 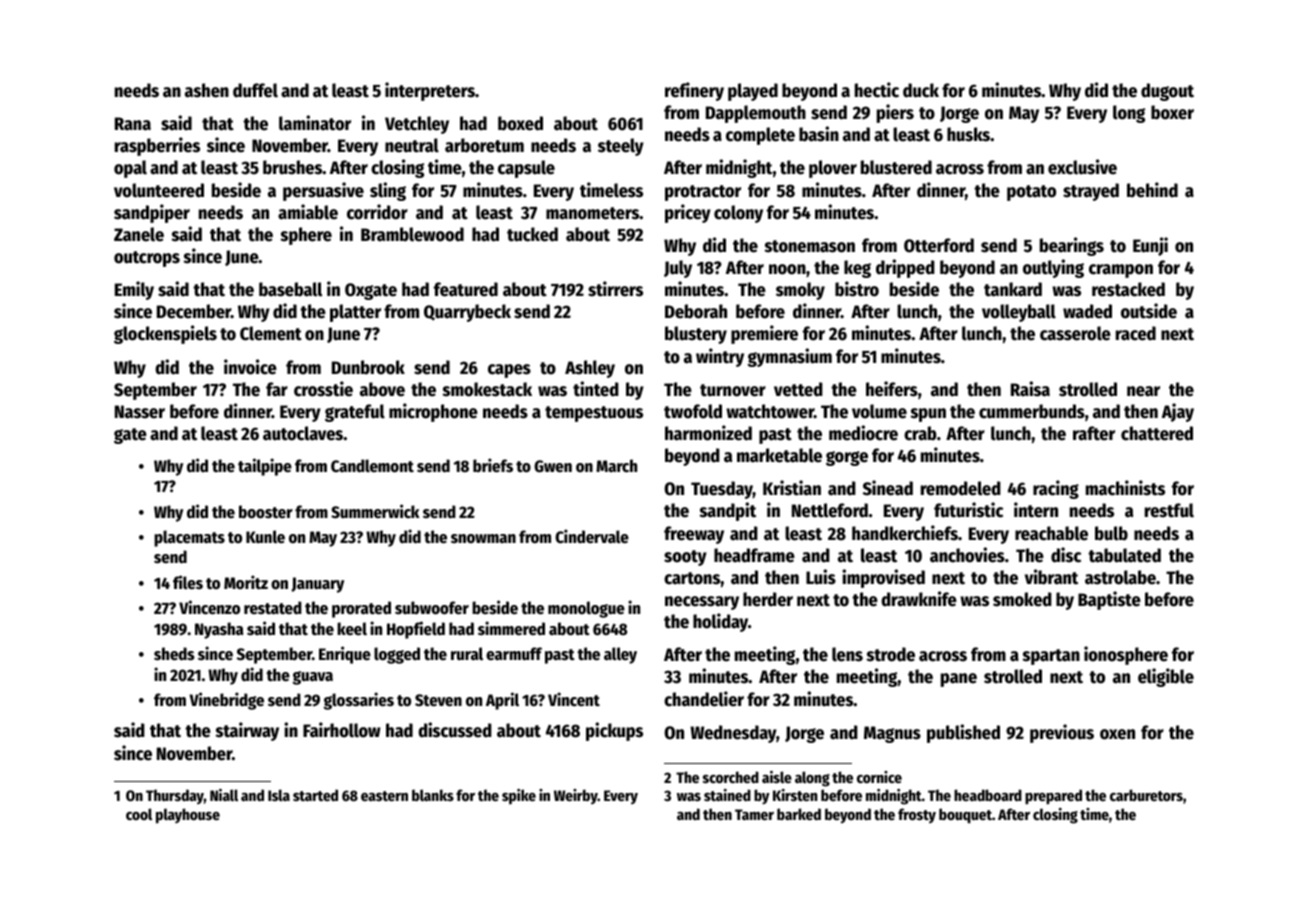 I want to click on tankard, so click(x=1013, y=289).
